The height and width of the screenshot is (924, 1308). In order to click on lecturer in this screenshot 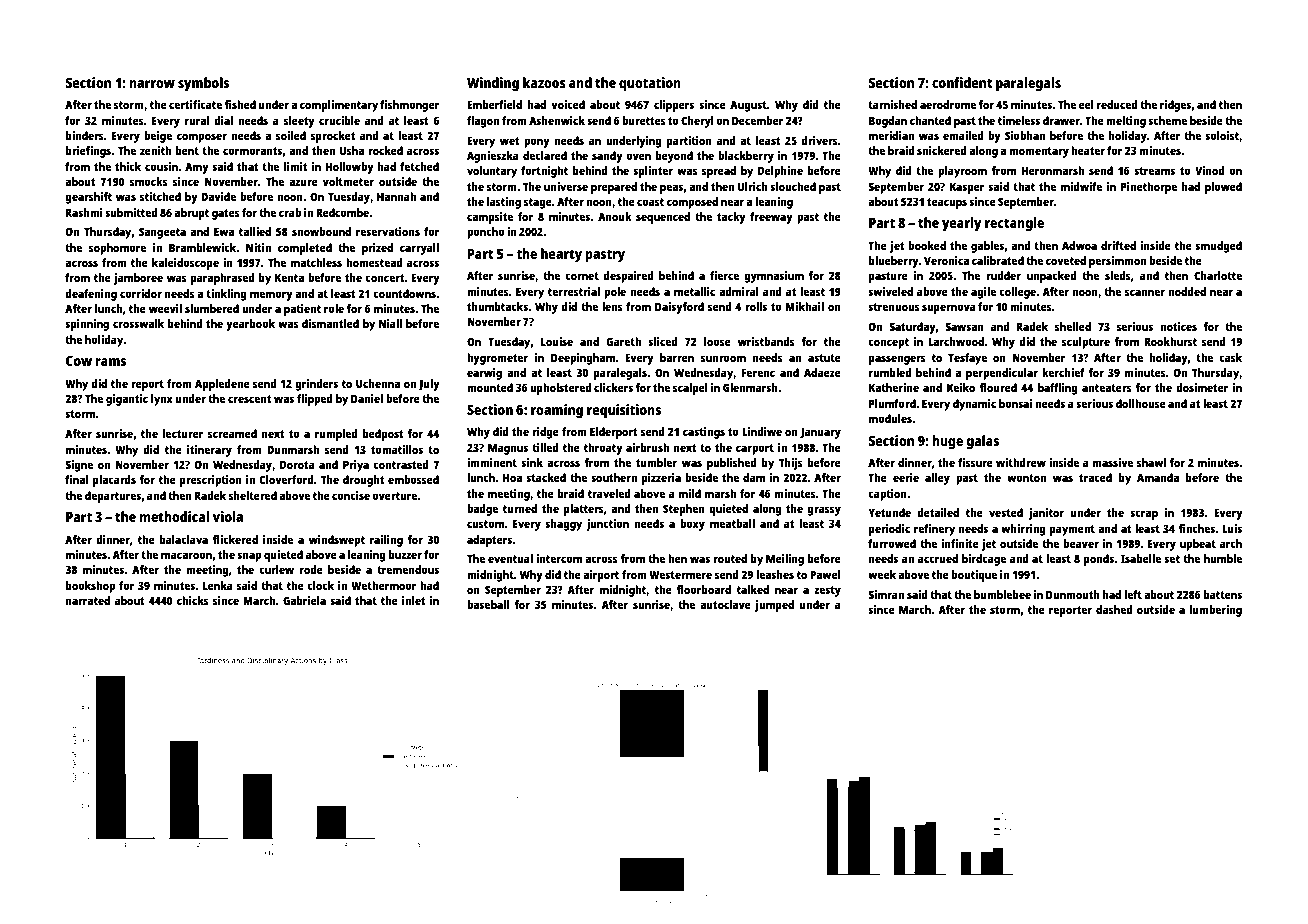, I will do `click(183, 433)`.
